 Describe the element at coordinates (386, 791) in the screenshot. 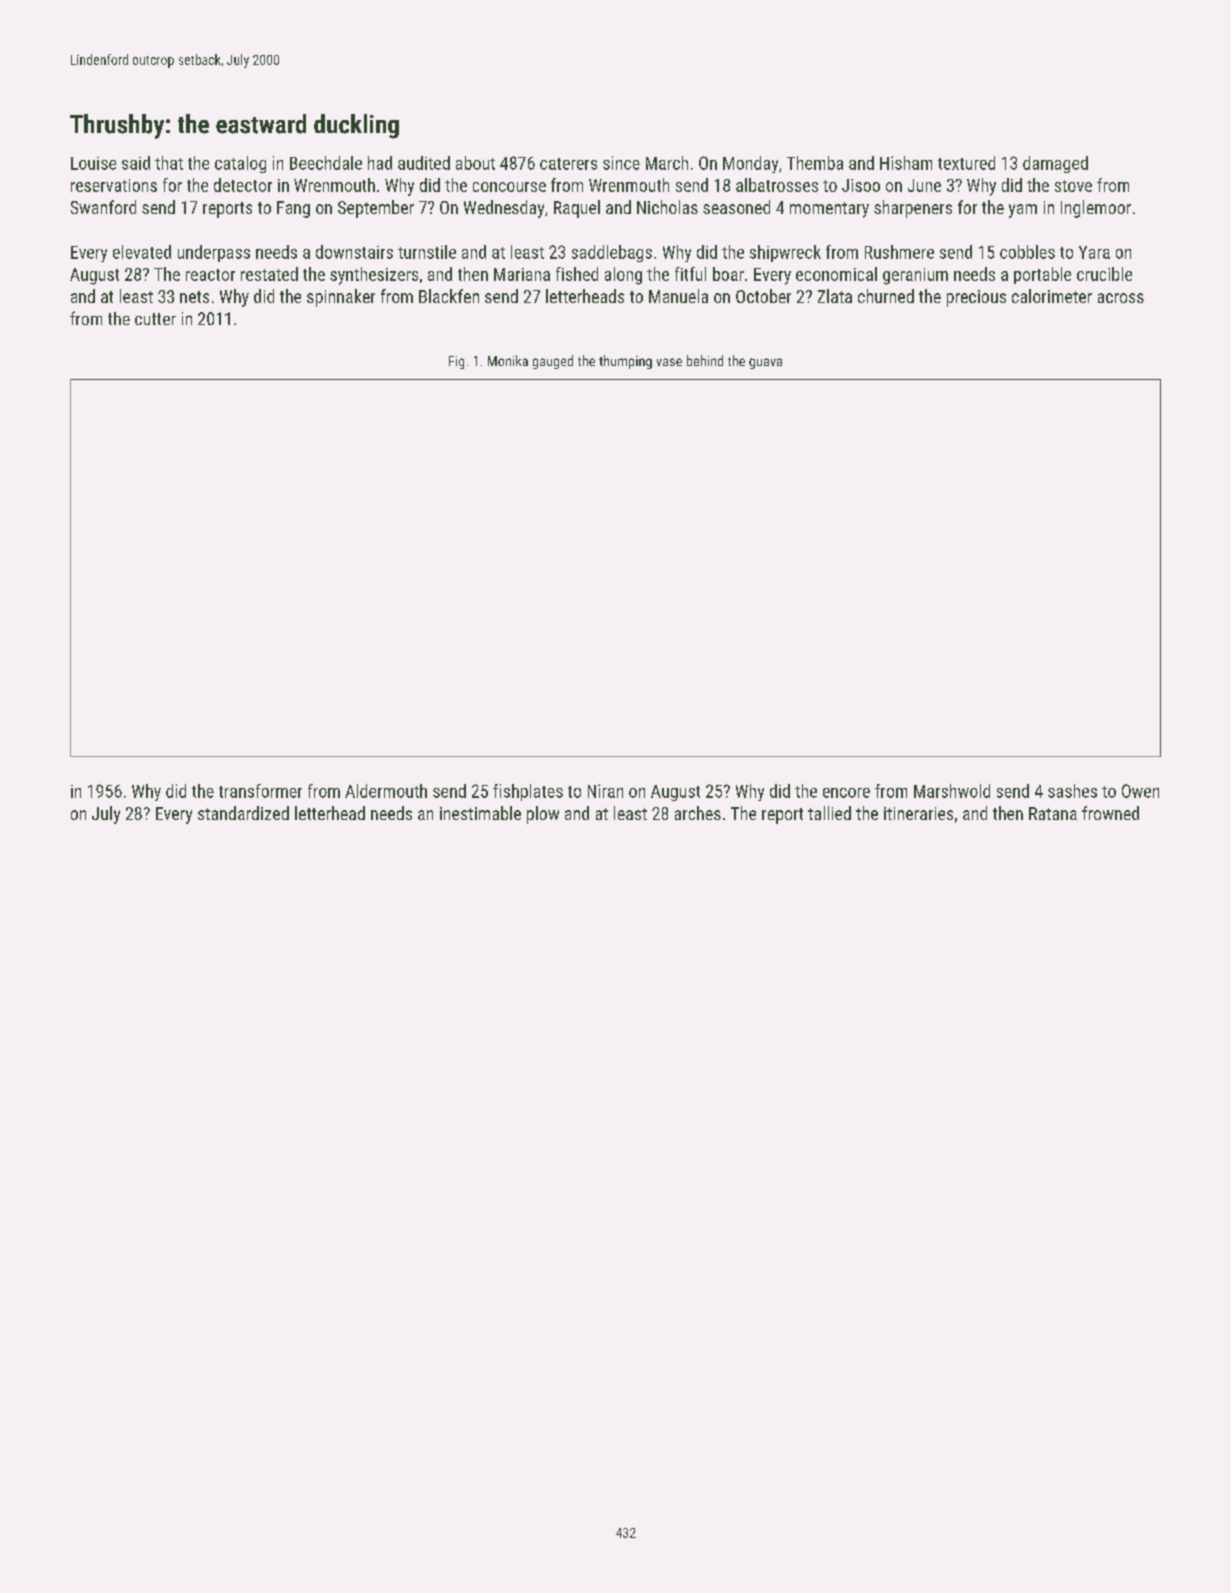

I see `Aldermouth` at that location.
